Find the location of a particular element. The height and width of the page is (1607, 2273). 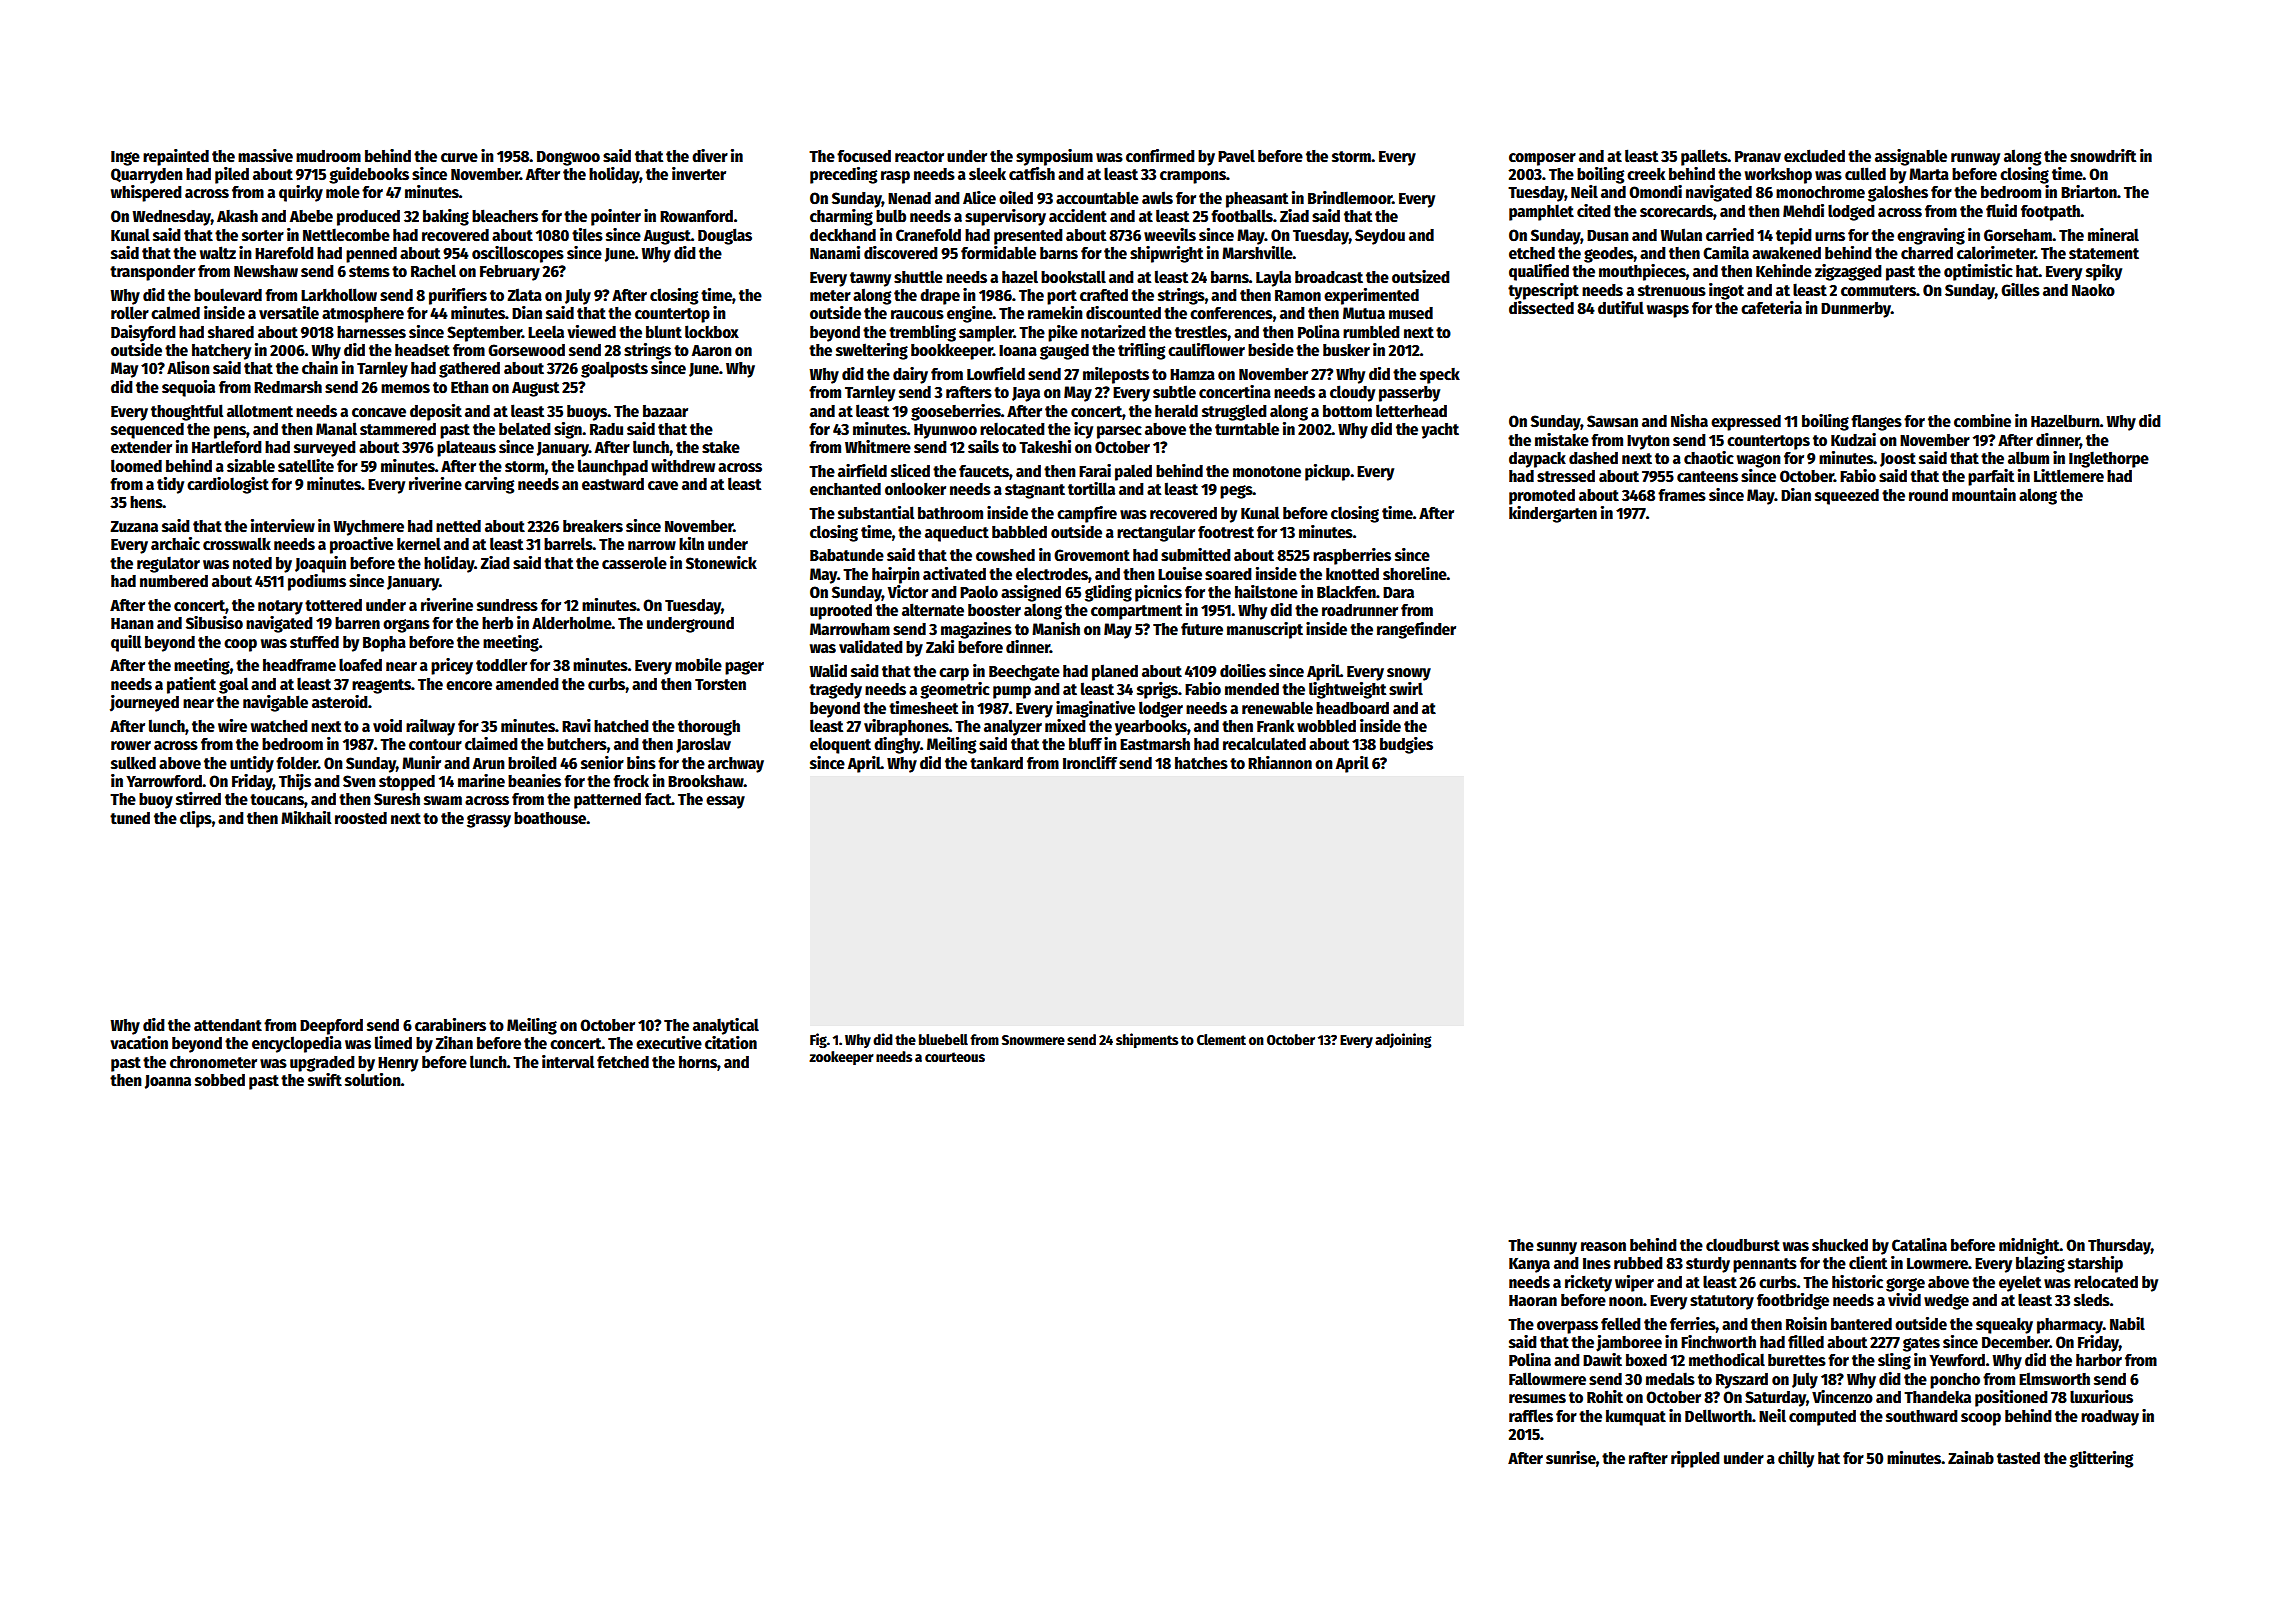

grassy is located at coordinates (489, 821).
